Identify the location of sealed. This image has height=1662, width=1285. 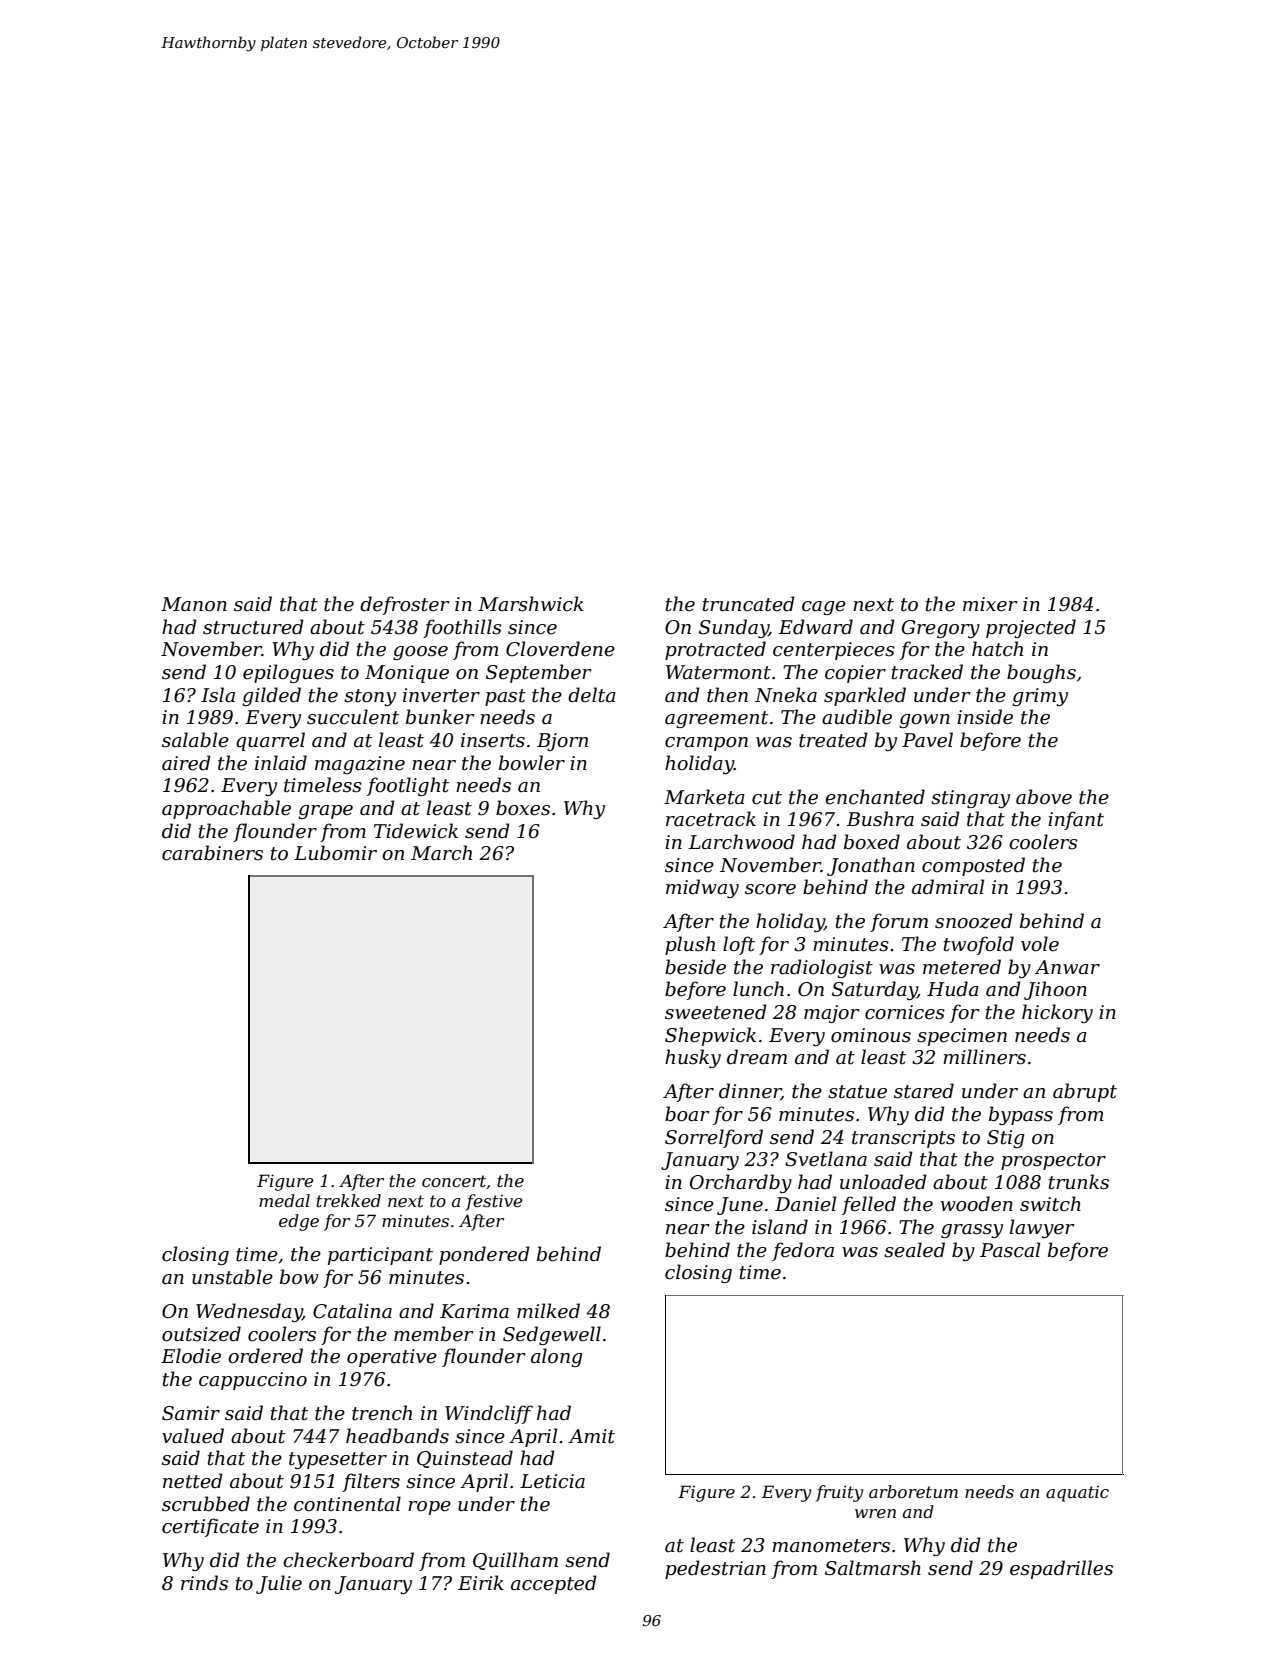
(914, 1250).
